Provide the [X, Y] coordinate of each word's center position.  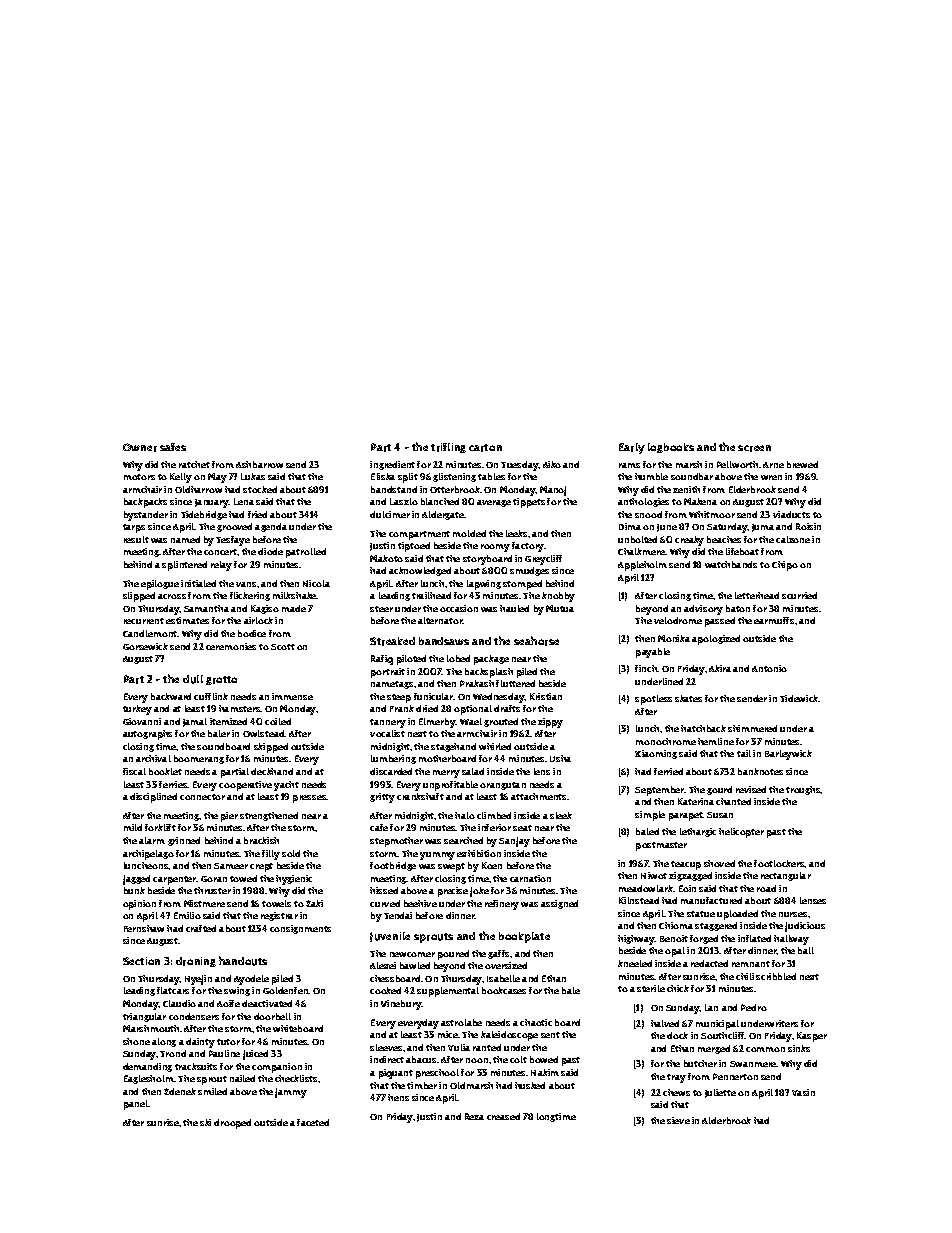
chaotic [536, 1022]
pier [229, 817]
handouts [243, 961]
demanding [147, 1067]
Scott [283, 647]
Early [632, 448]
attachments [539, 796]
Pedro [754, 1007]
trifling [448, 448]
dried [427, 708]
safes [173, 447]
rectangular [786, 876]
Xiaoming [656, 754]
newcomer [412, 954]
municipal [717, 1025]
